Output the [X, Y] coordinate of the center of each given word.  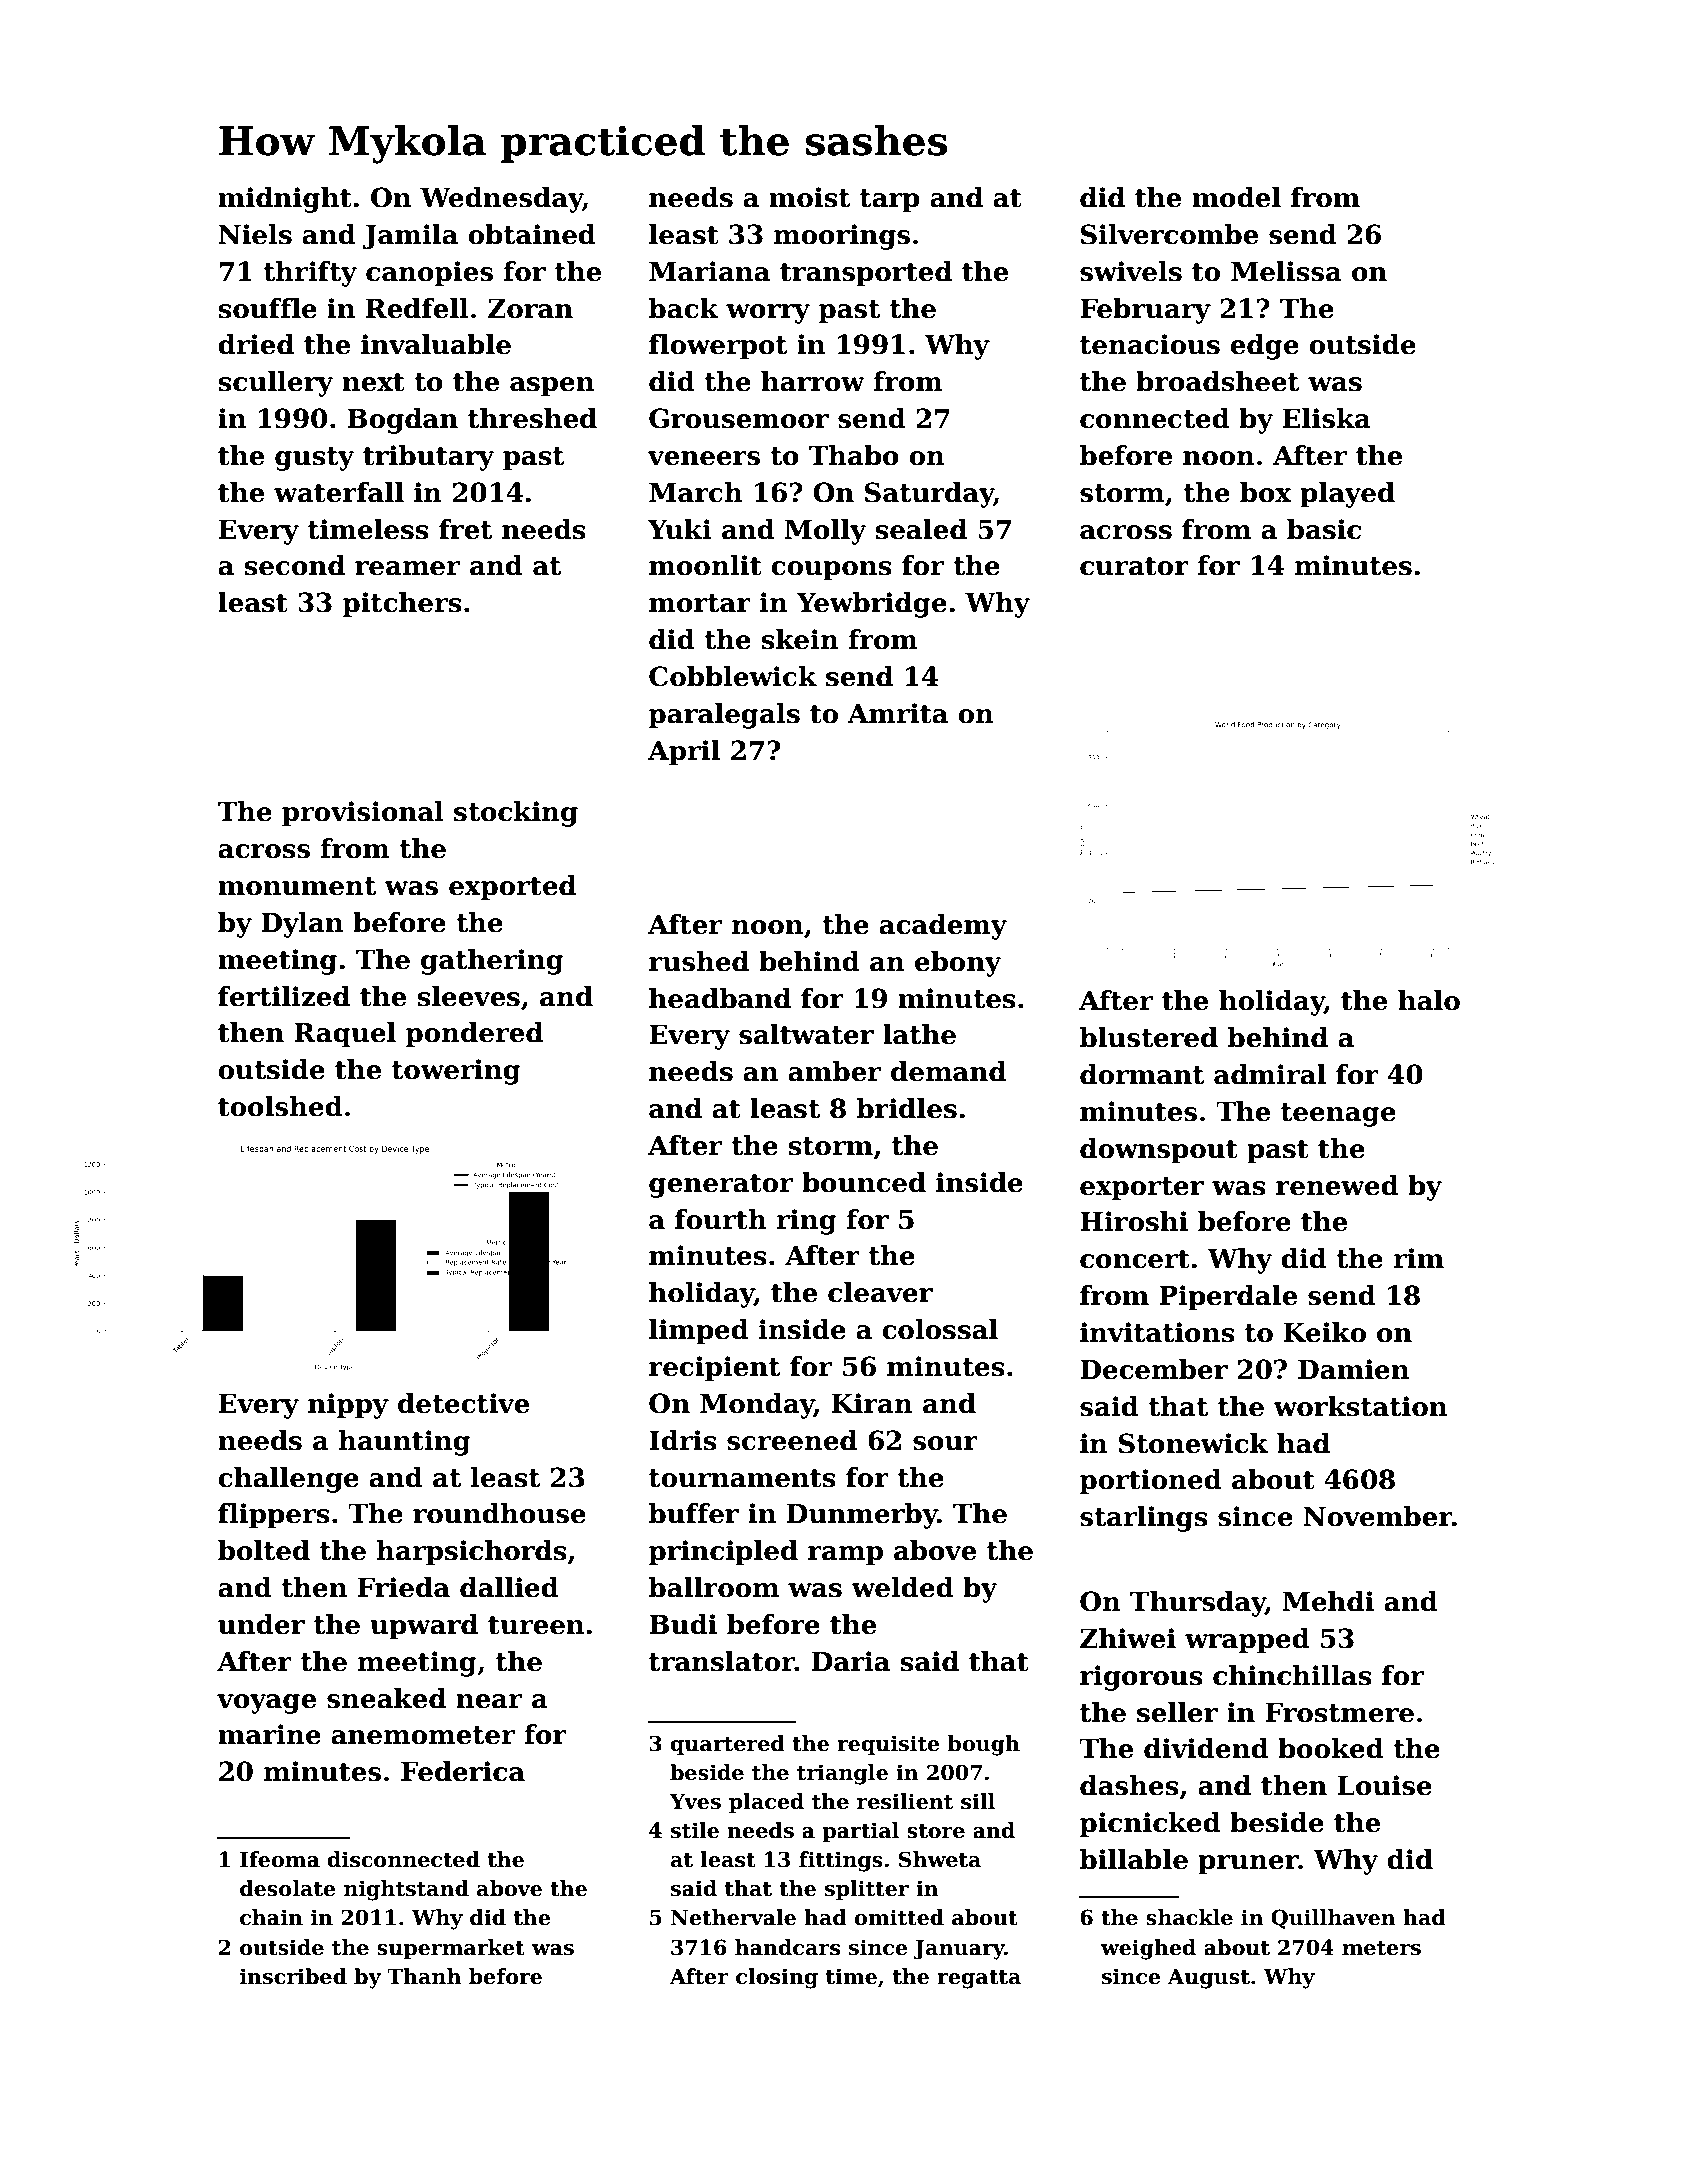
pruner [1248, 1865]
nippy [348, 1406]
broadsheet [1217, 381]
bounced [864, 1182]
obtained [532, 234]
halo [1429, 1000]
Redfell [417, 308]
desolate [287, 1888]
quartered [728, 1745]
